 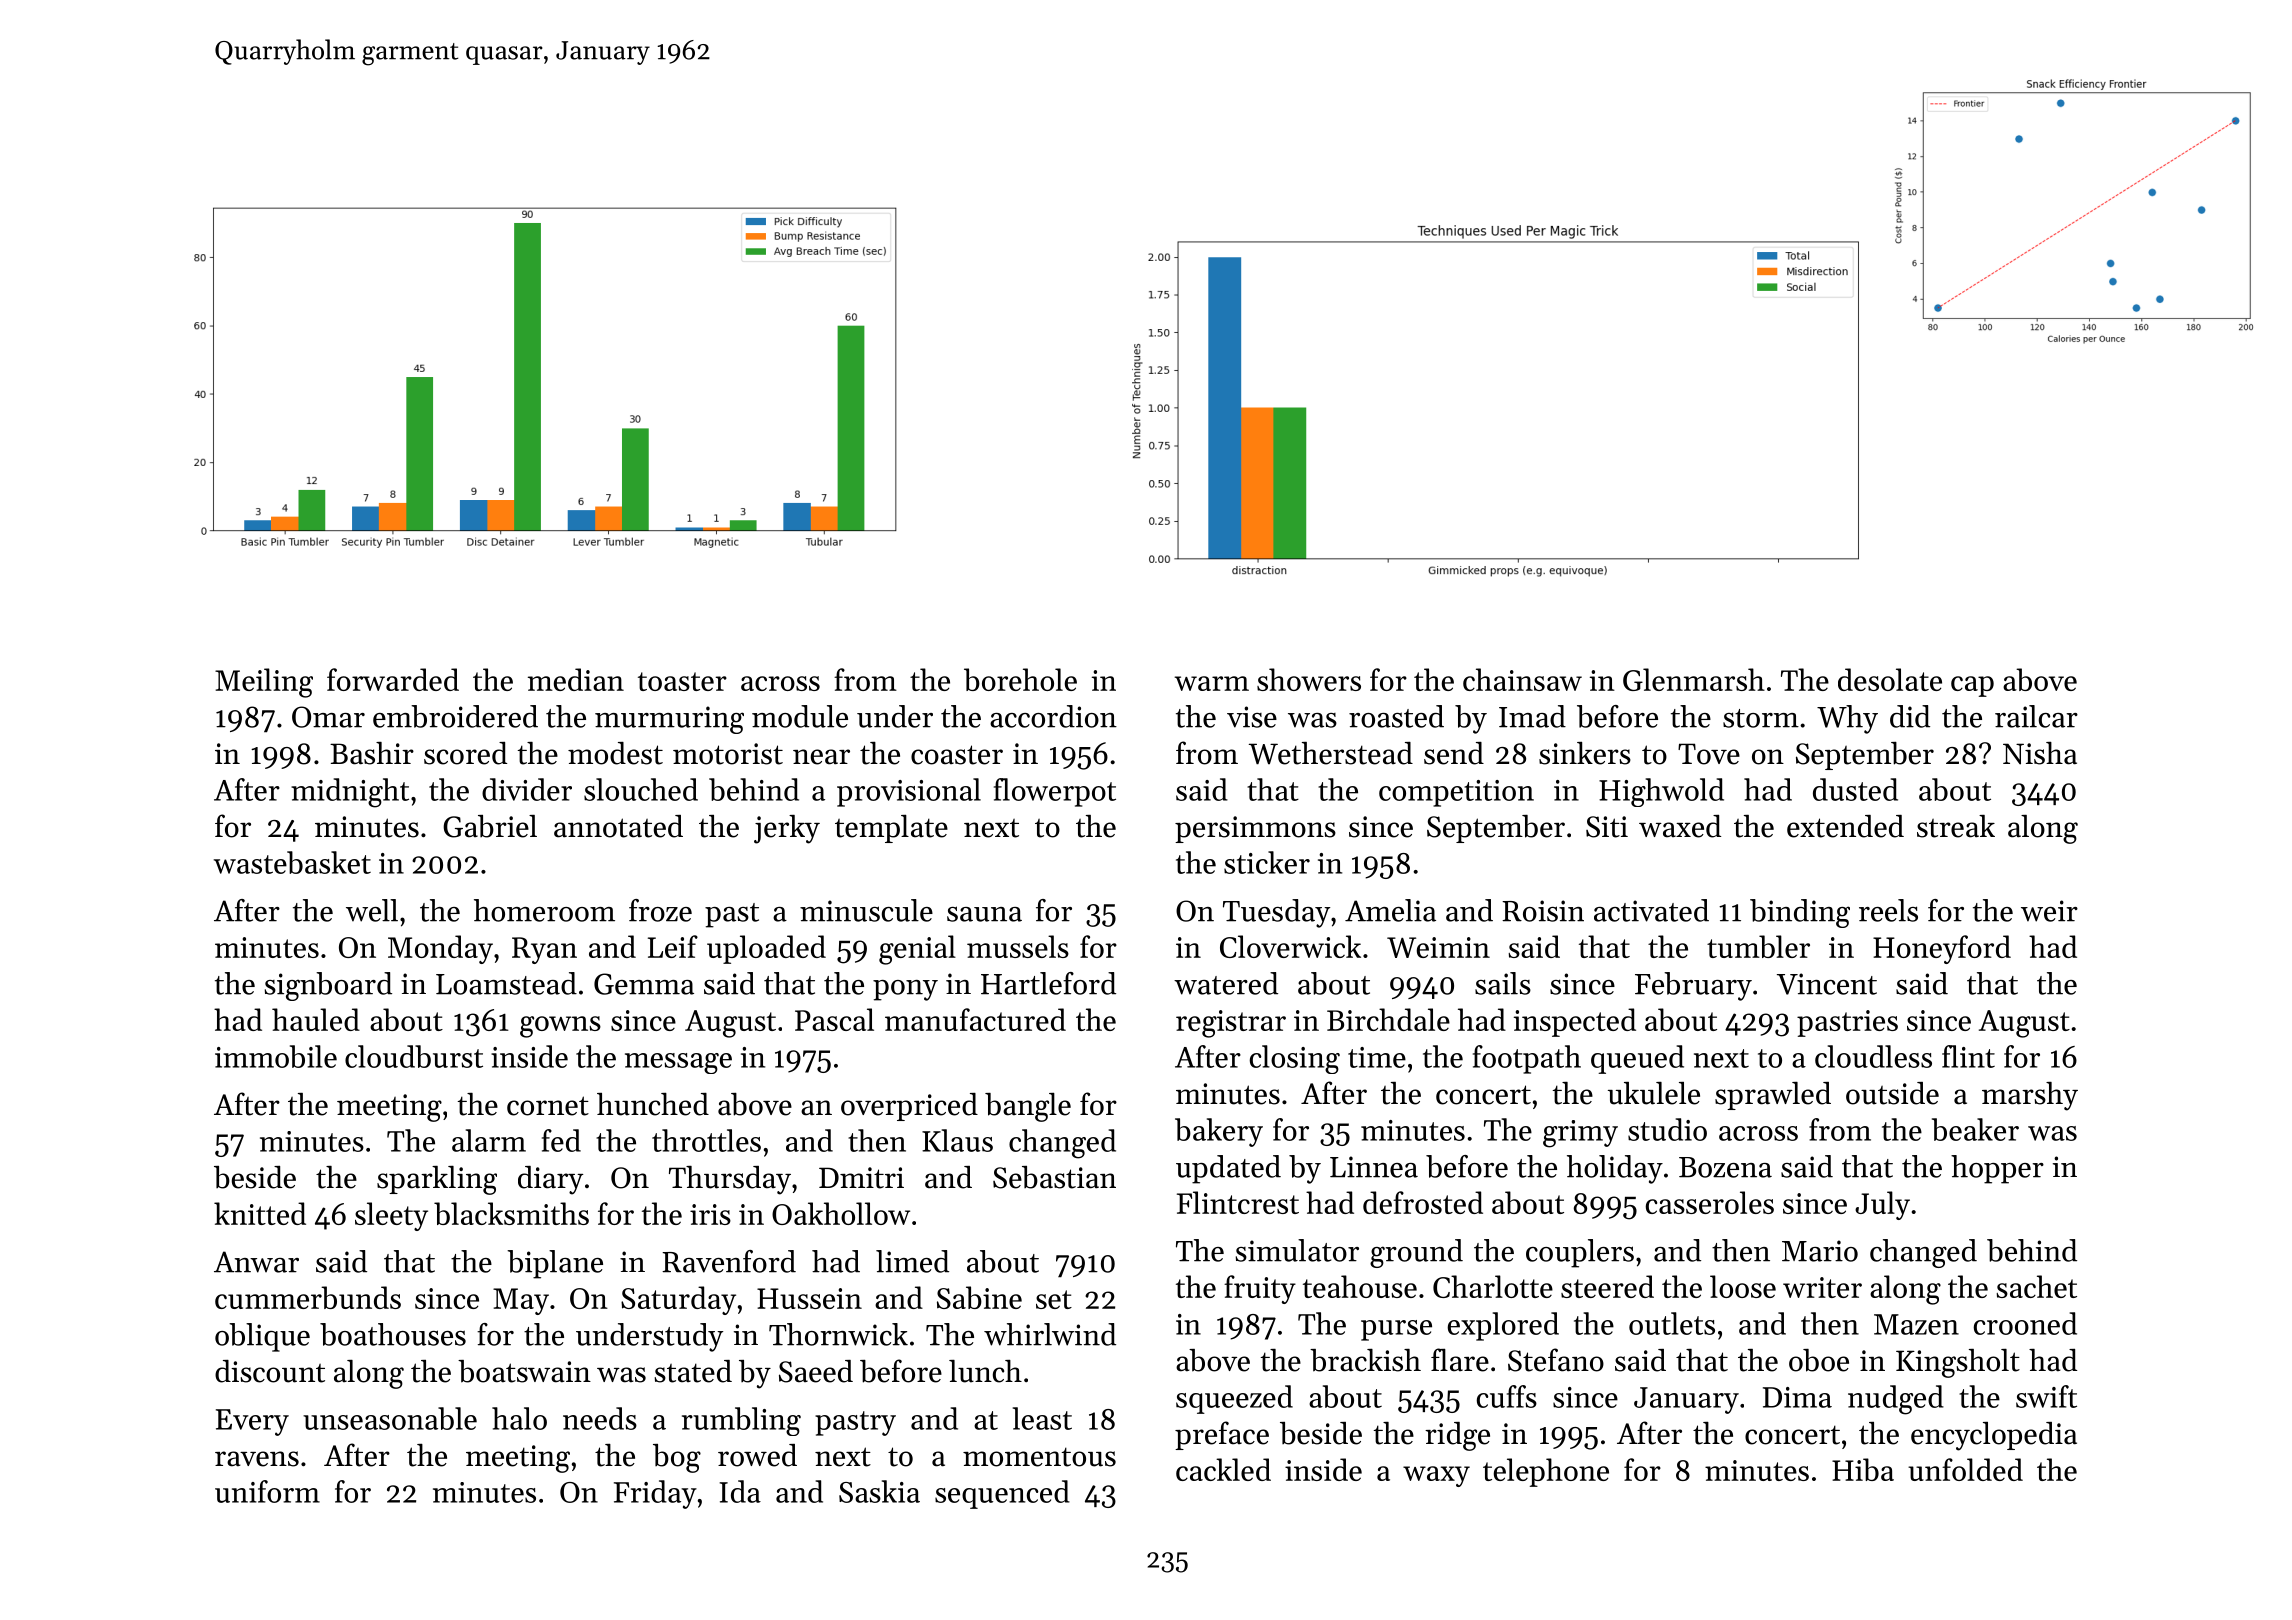 What do you see at coordinates (1890, 679) in the screenshot?
I see `desolate` at bounding box center [1890, 679].
